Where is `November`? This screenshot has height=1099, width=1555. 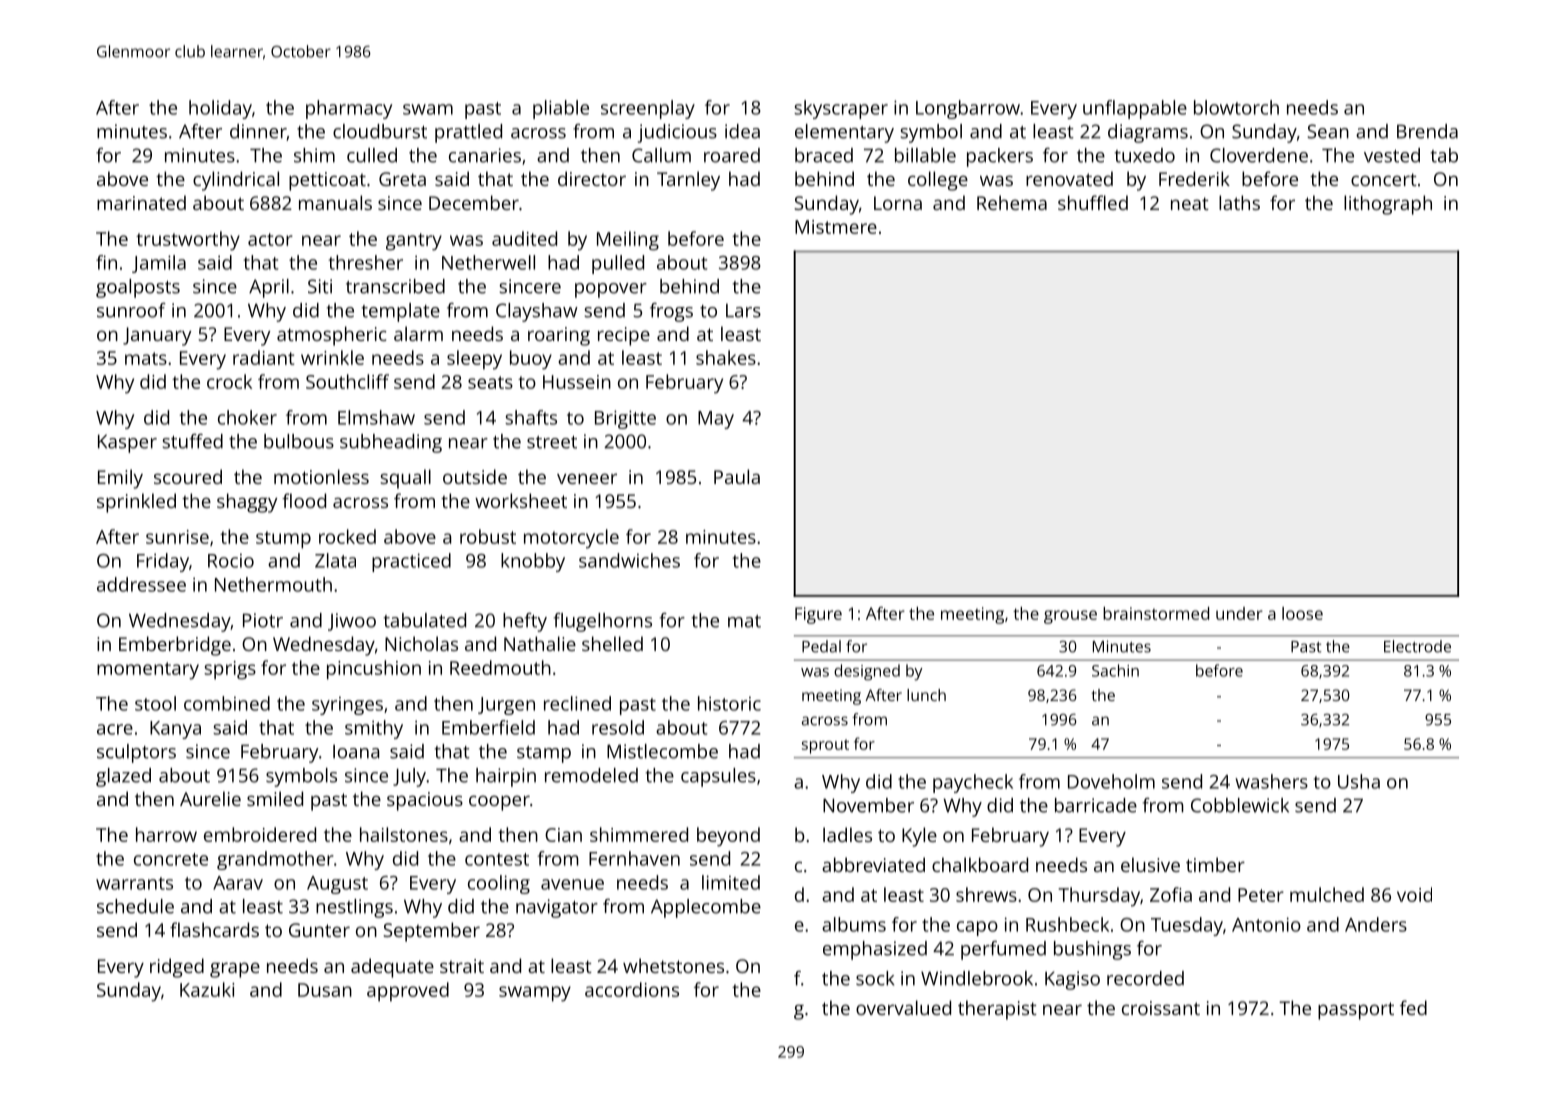
November is located at coordinates (868, 805).
